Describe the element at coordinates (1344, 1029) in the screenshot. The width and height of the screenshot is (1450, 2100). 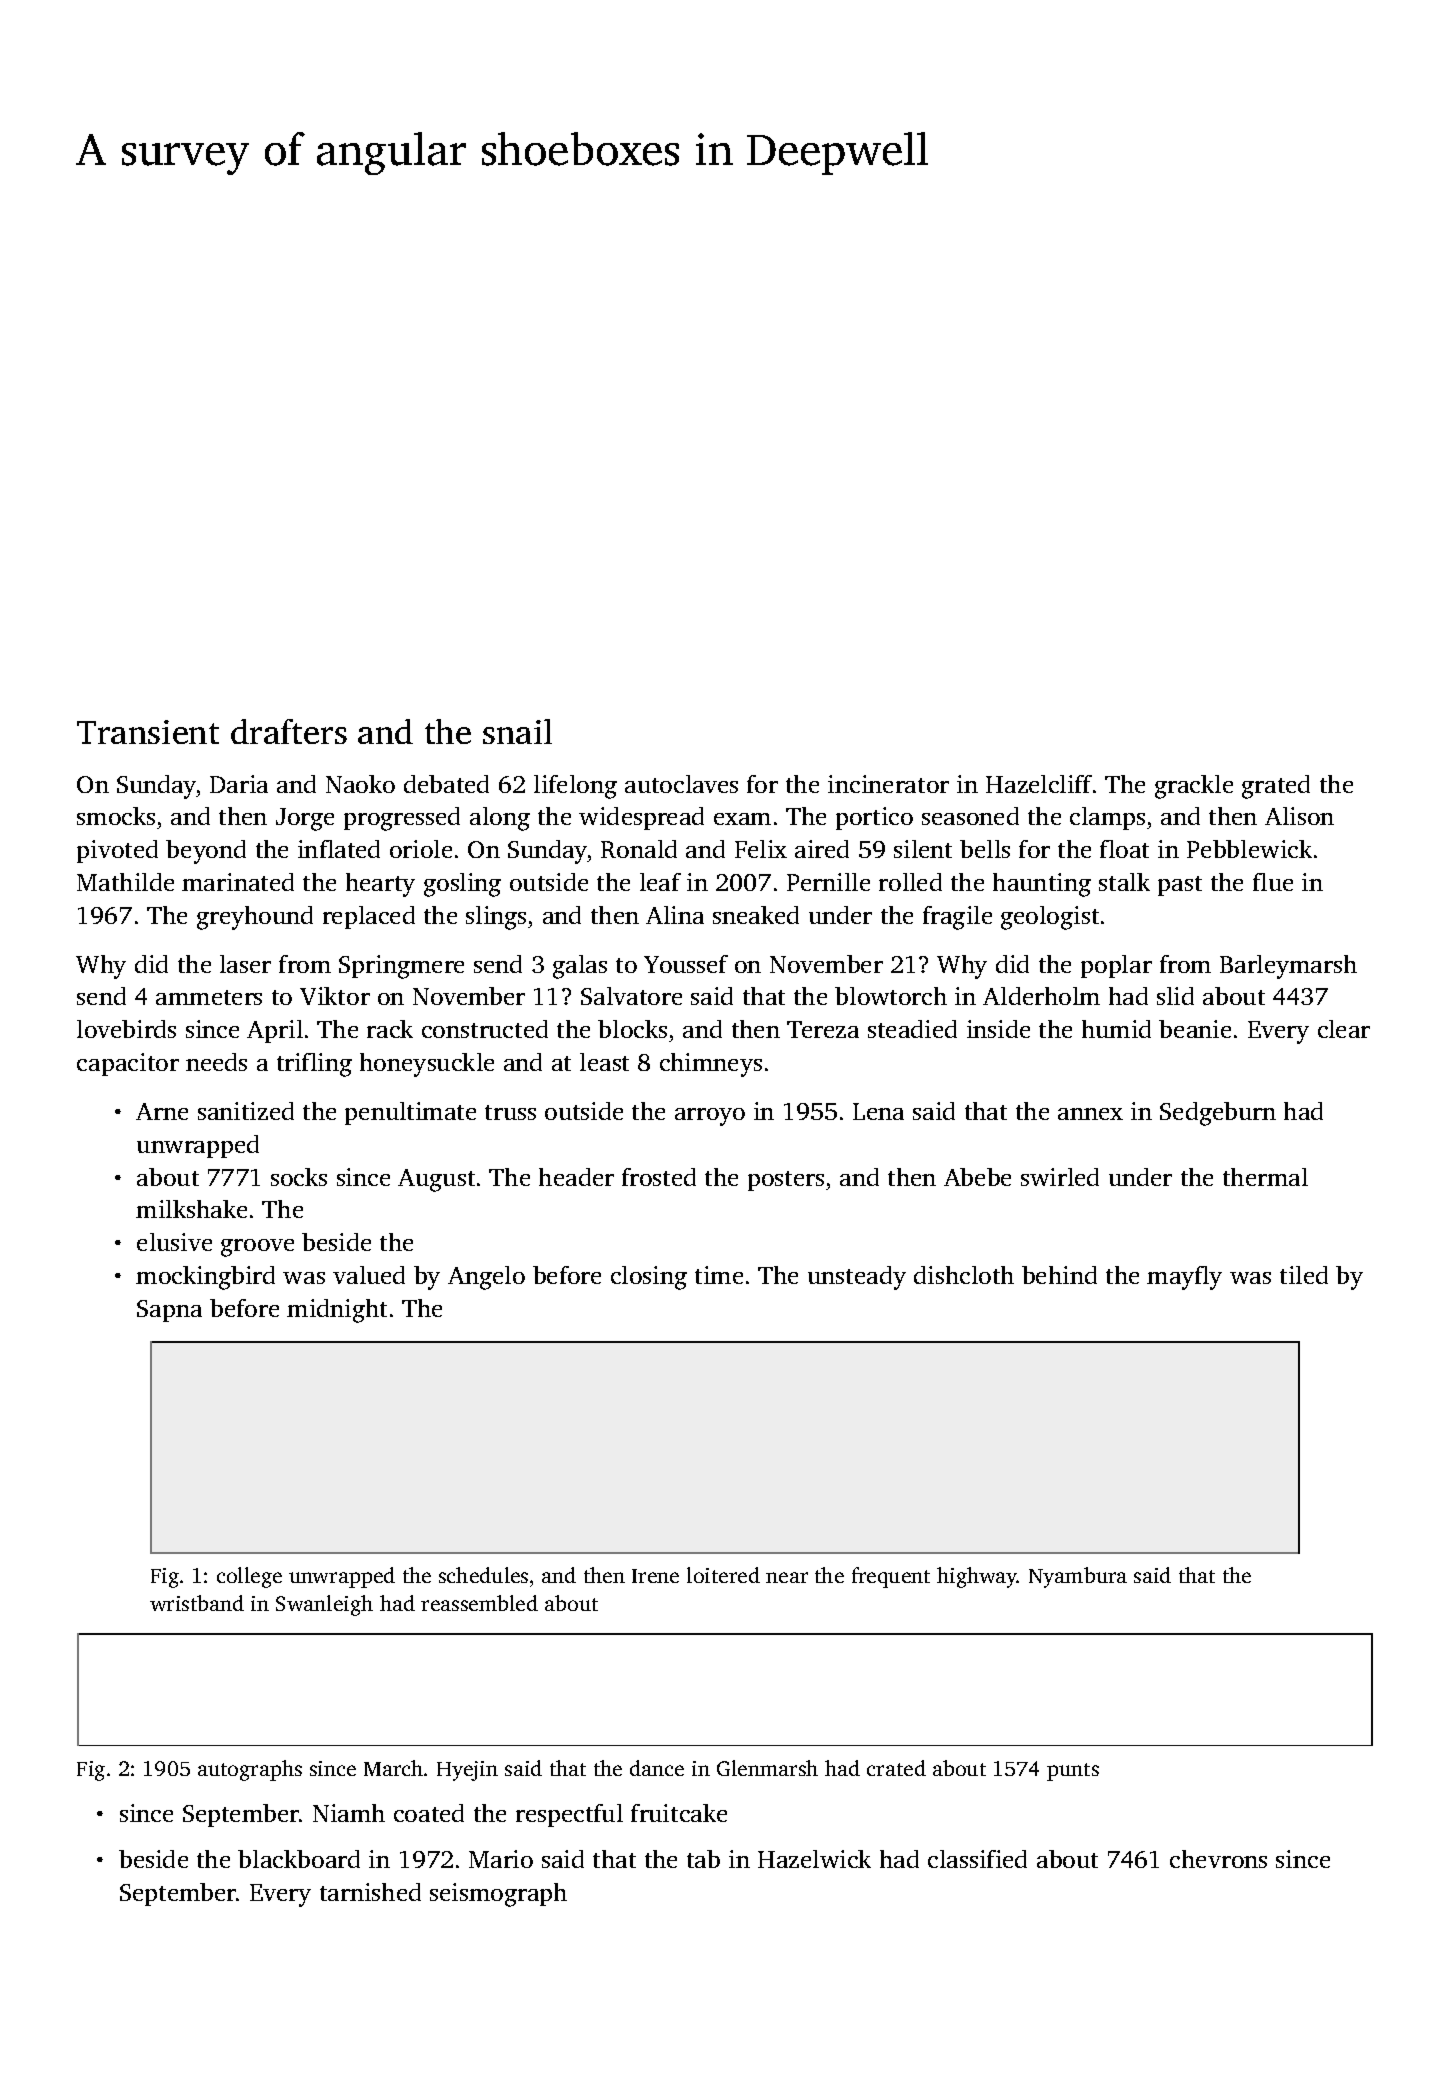
I see `clear` at that location.
